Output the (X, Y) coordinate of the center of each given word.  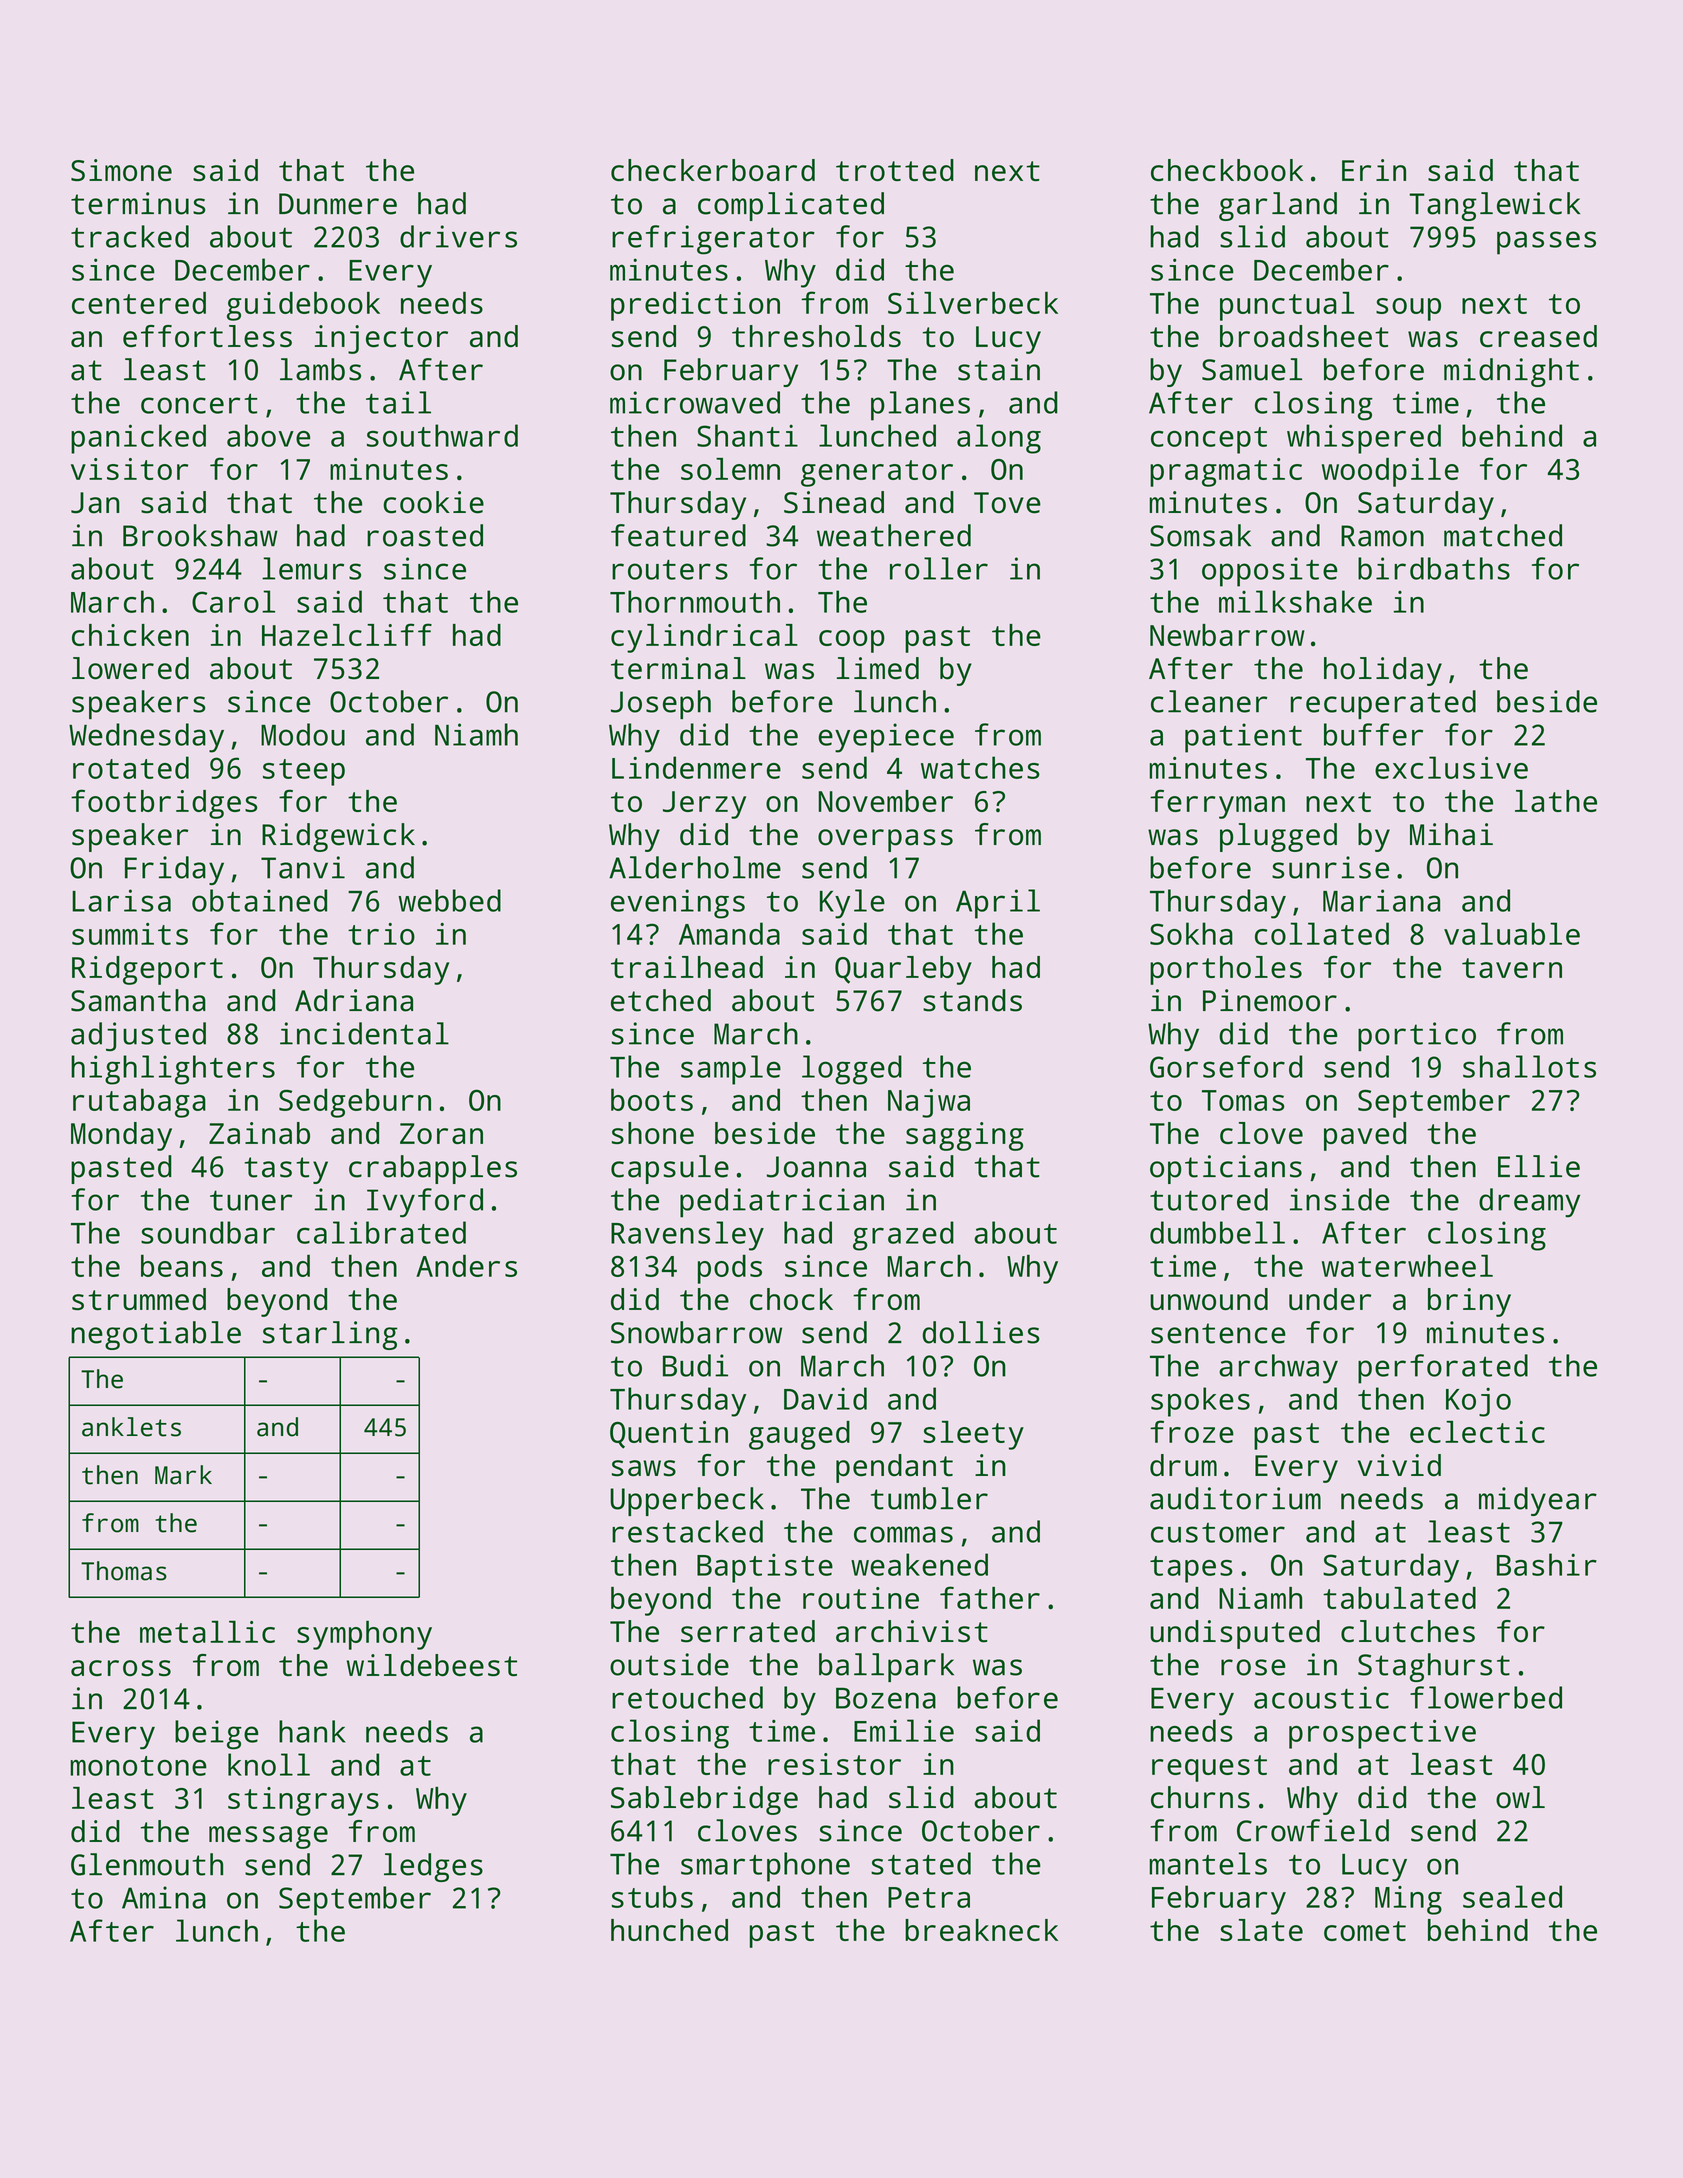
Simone (121, 170)
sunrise (1330, 867)
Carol (233, 601)
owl (1520, 1797)
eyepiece (886, 738)
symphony (364, 1635)
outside (669, 1664)
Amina (164, 1897)
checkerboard (713, 170)
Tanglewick (1494, 206)
